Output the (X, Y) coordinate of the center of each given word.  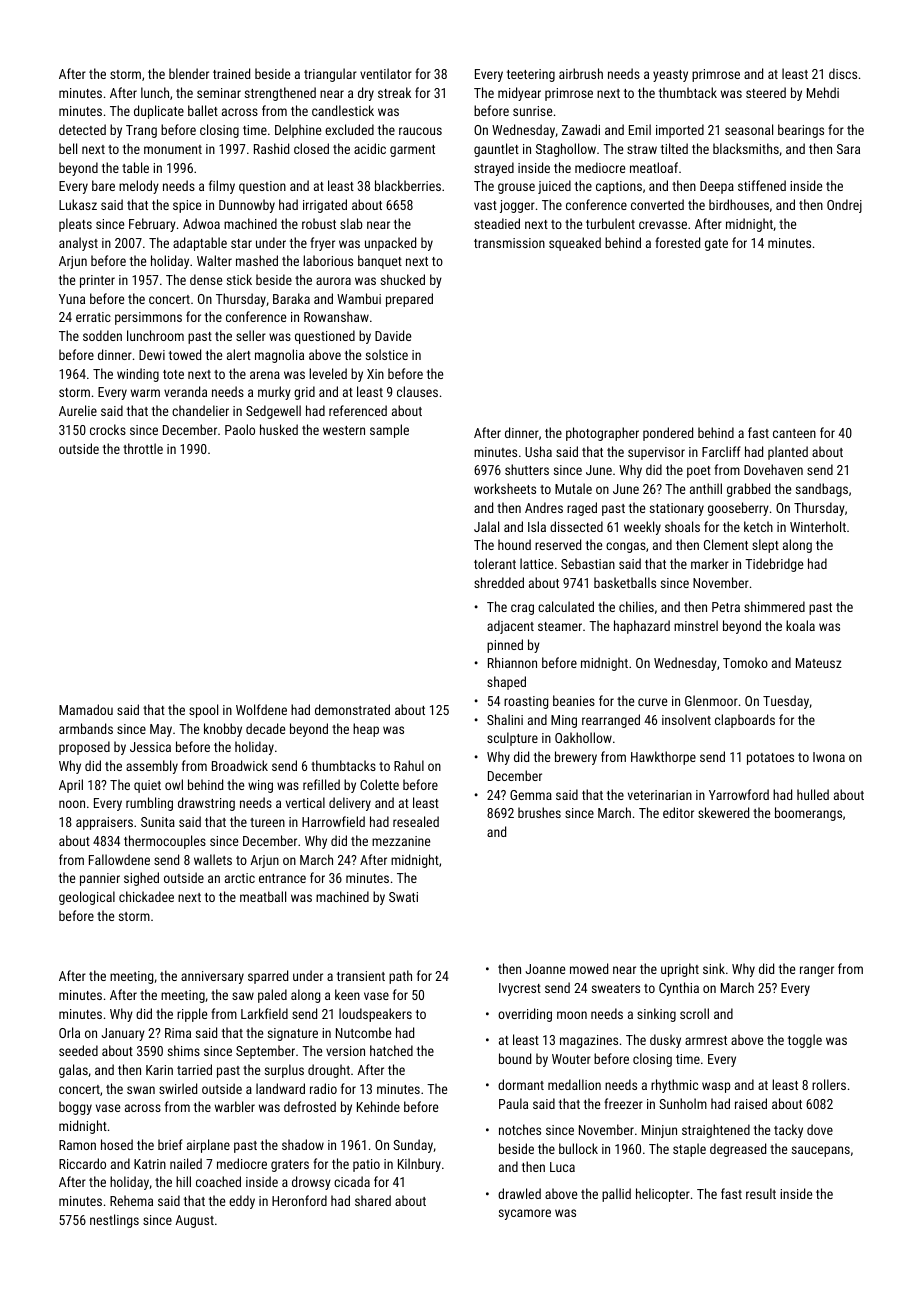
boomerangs (808, 814)
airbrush (581, 73)
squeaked (575, 244)
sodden (102, 335)
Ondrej (844, 206)
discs (843, 73)
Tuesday (786, 702)
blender (189, 73)
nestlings (114, 1221)
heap (366, 730)
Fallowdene (119, 859)
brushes (539, 812)
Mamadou (86, 709)
